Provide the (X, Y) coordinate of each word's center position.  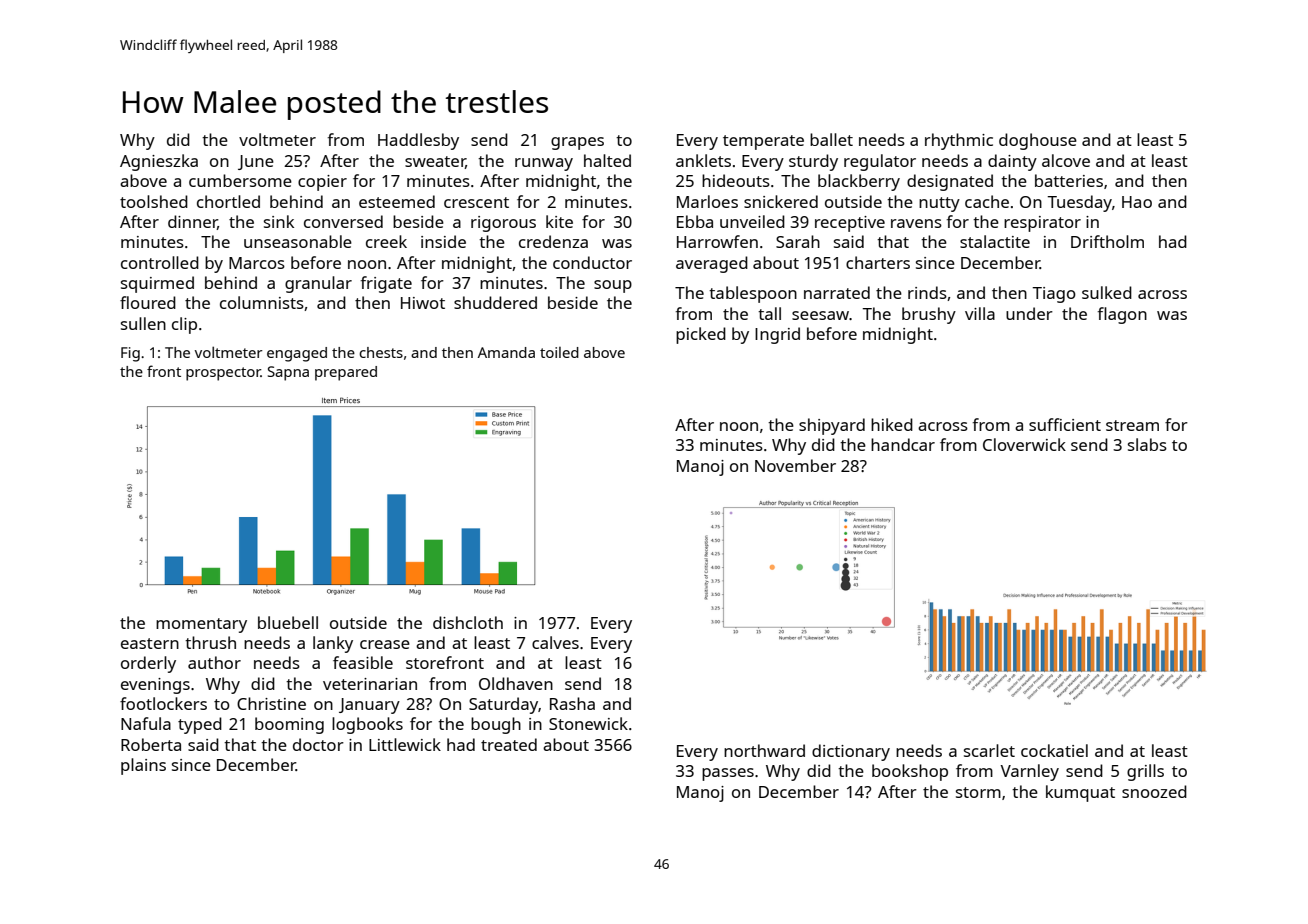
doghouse (1038, 141)
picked (701, 335)
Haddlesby (418, 141)
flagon (1122, 315)
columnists (262, 302)
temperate (763, 142)
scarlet (989, 750)
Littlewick (405, 744)
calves (555, 642)
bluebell (288, 622)
